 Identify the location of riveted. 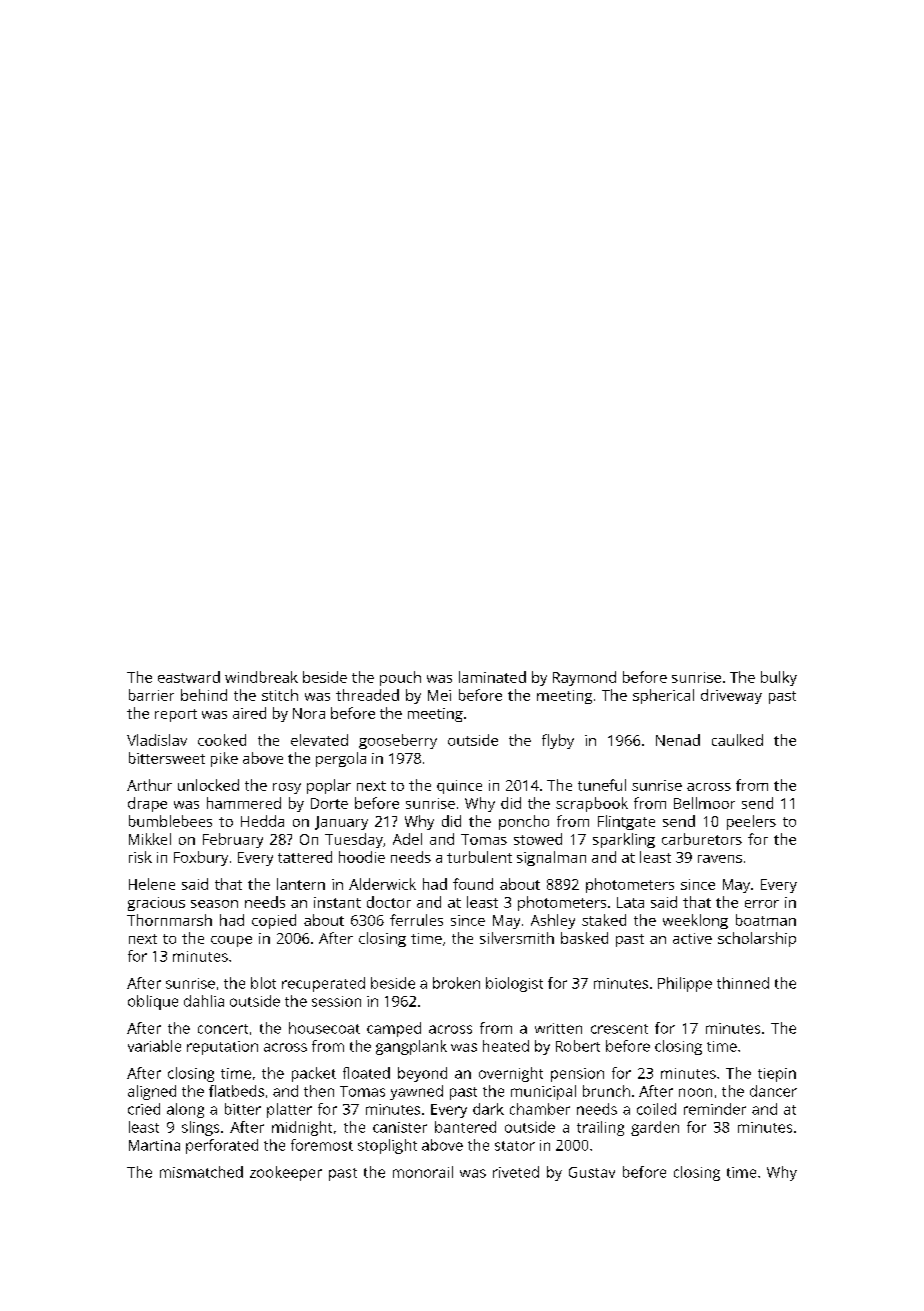
(516, 1172).
